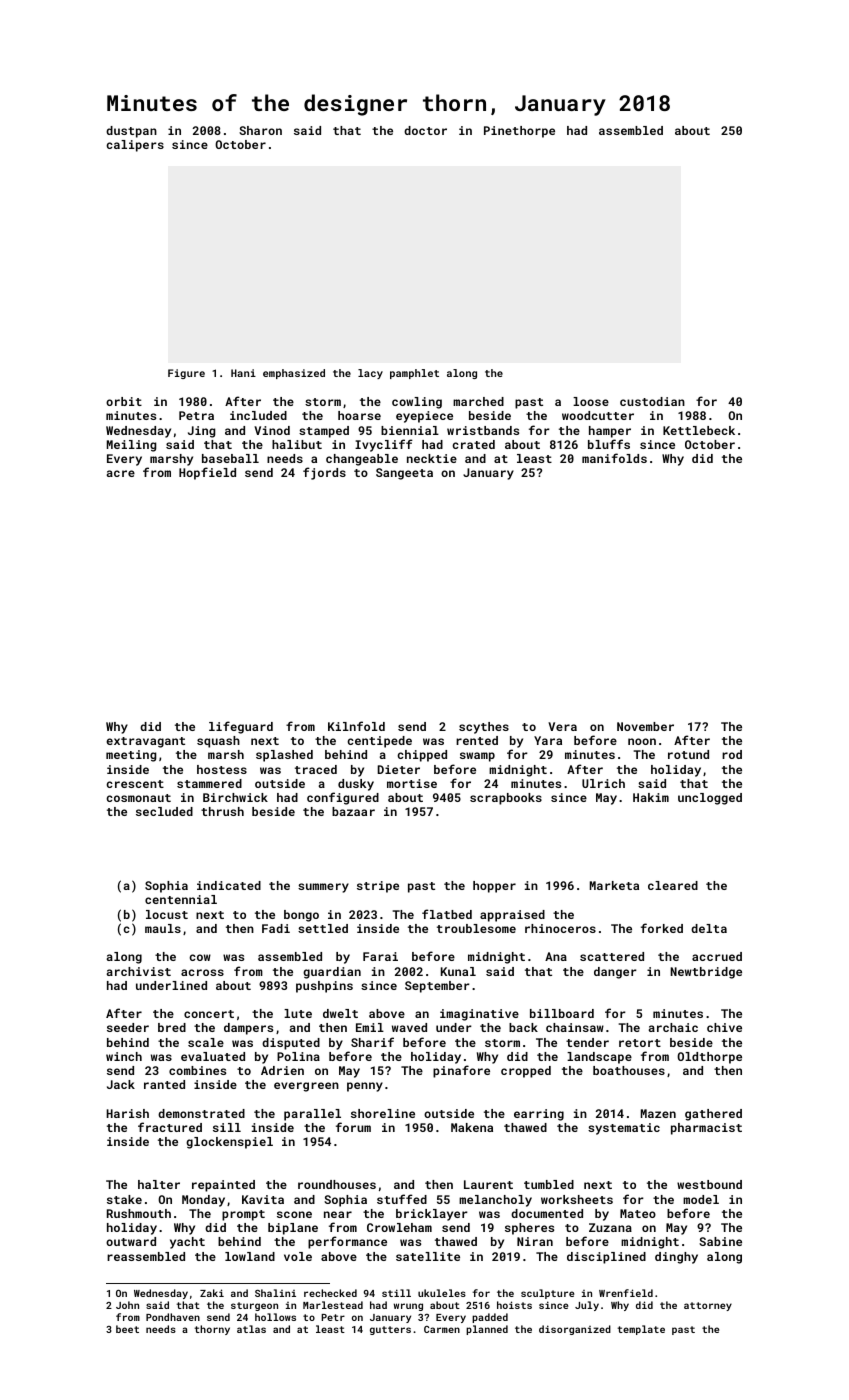  I want to click on template, so click(641, 1330).
